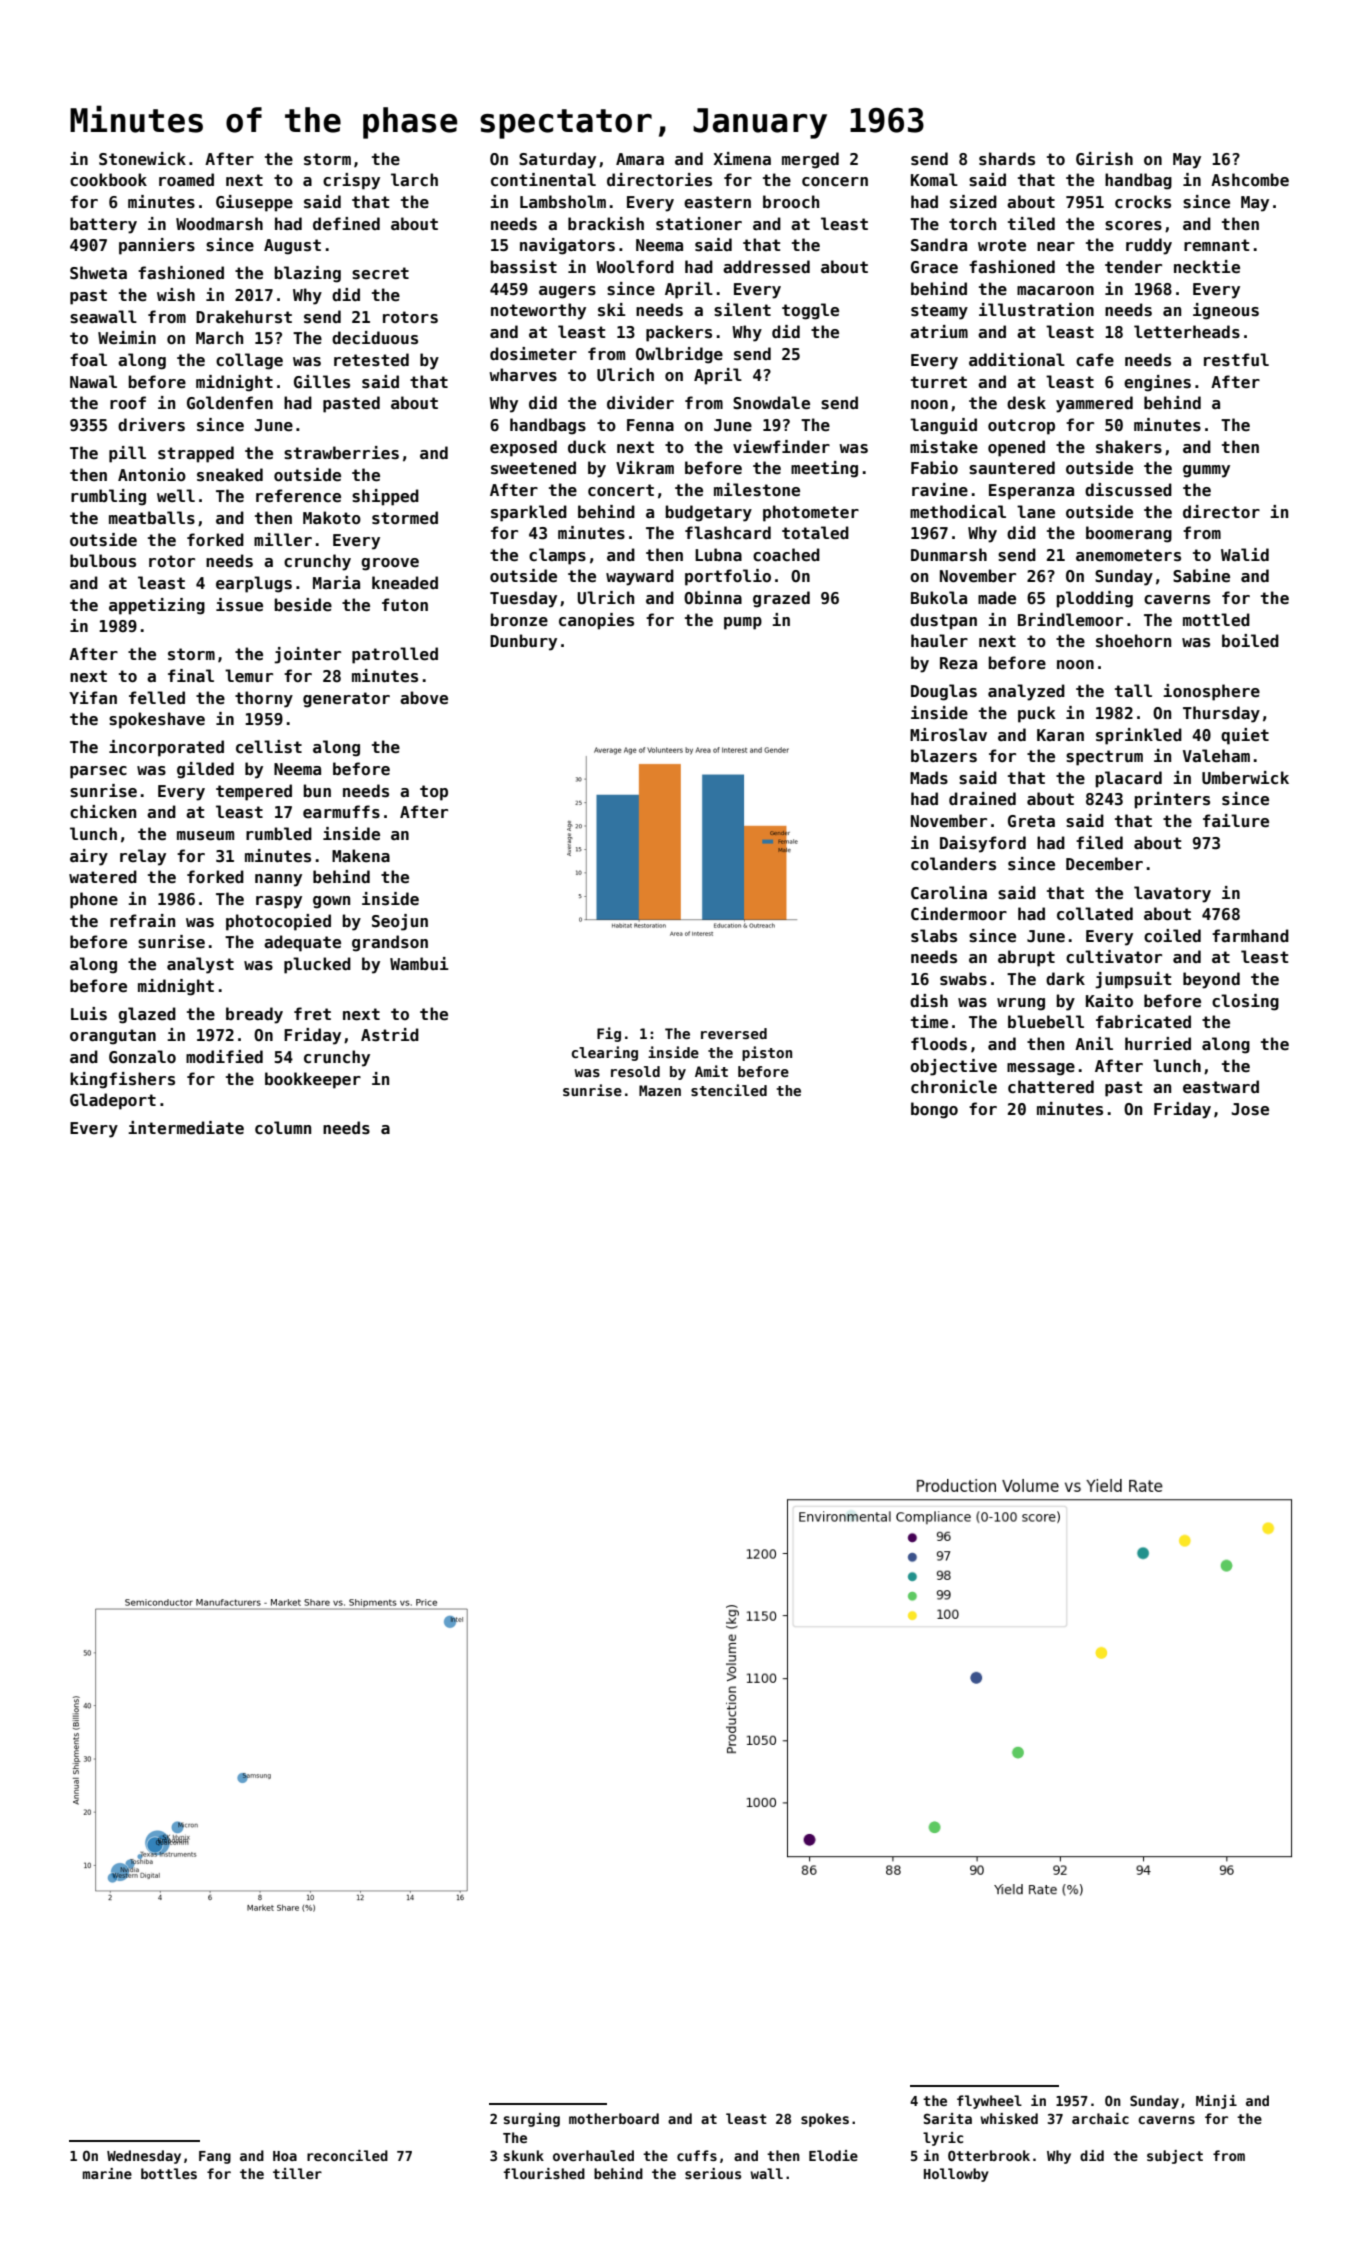  I want to click on made, so click(997, 598).
